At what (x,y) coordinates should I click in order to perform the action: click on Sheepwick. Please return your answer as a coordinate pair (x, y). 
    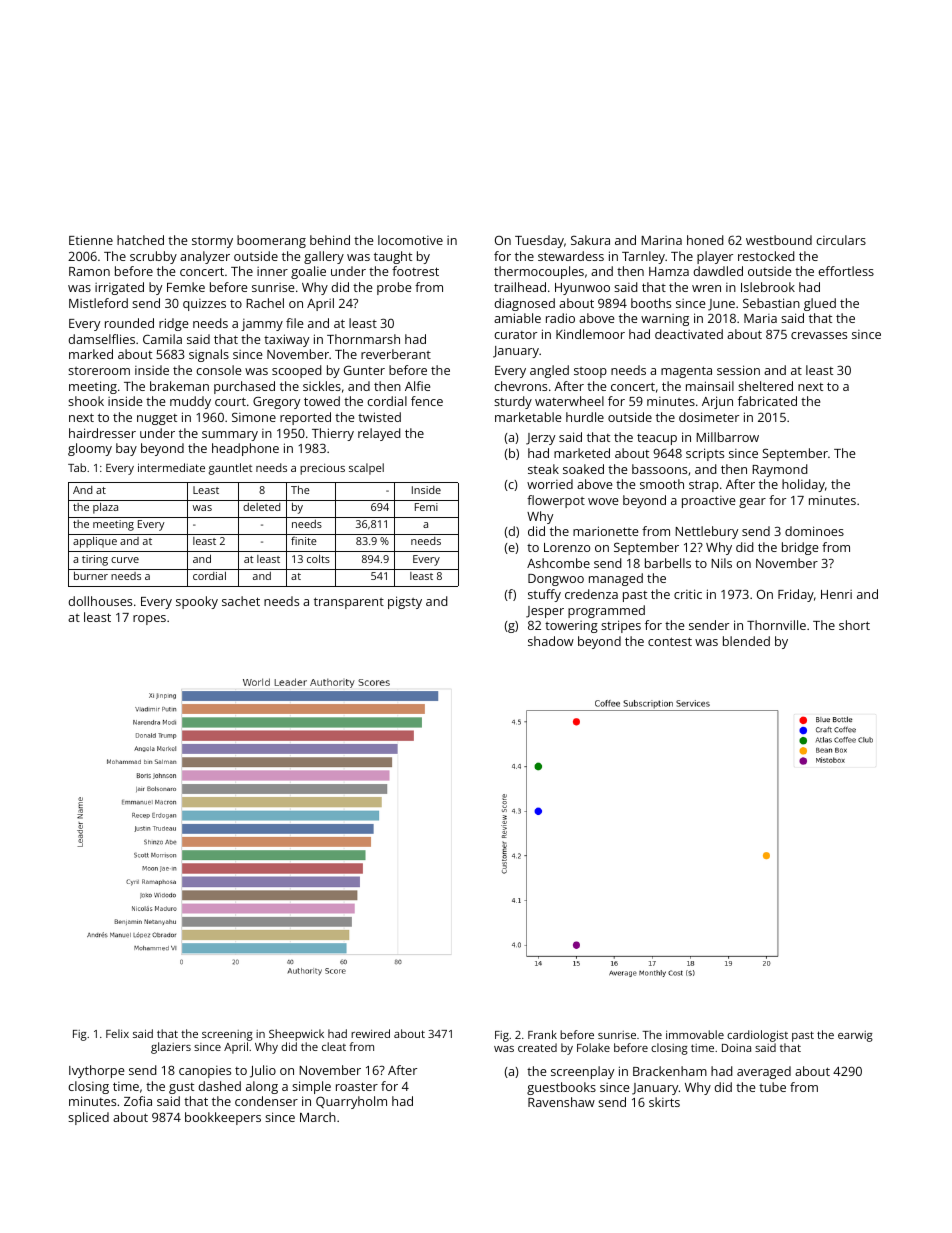
    Looking at the image, I should click on (296, 1035).
